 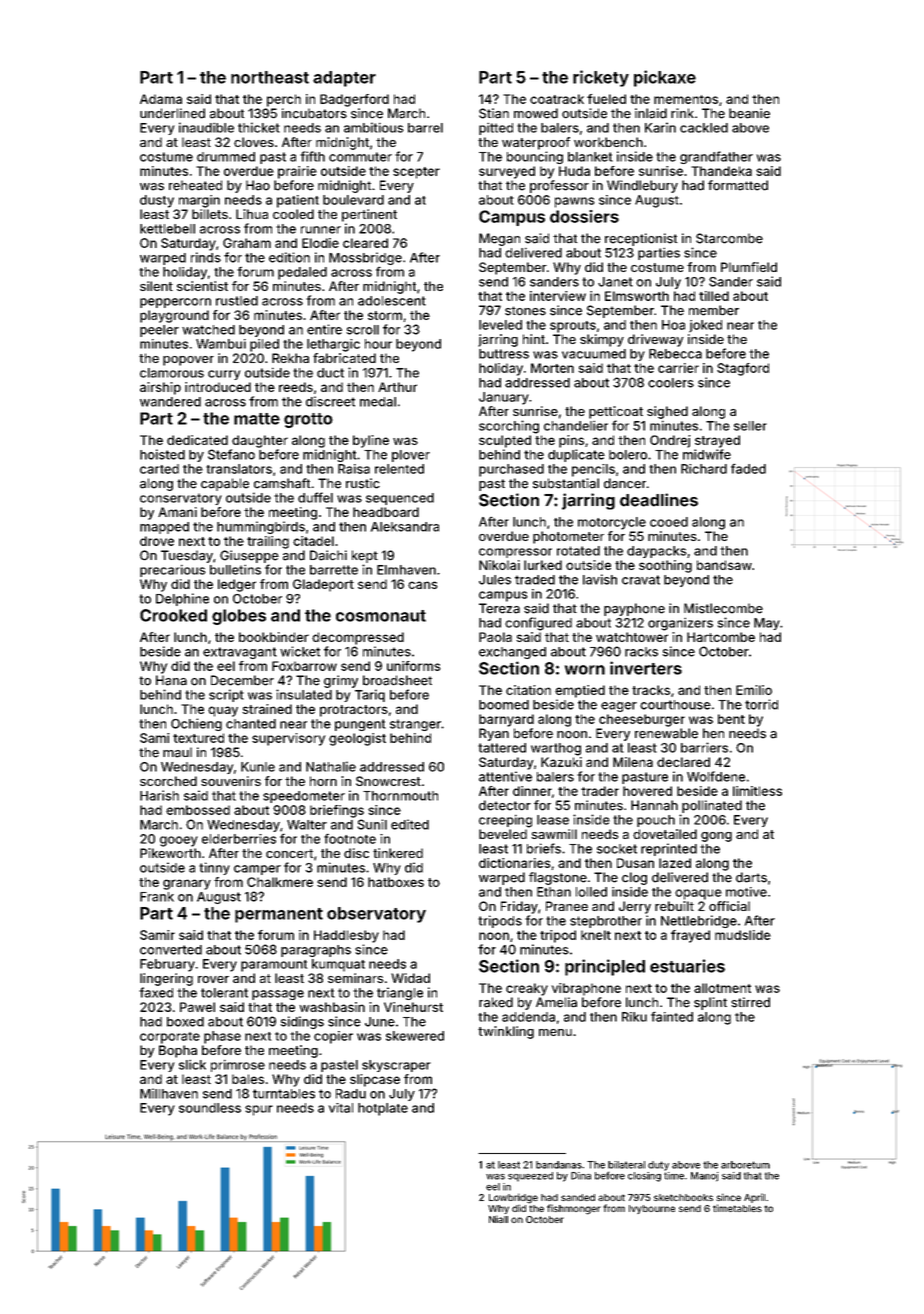 What do you see at coordinates (181, 499) in the page?
I see `conservatory` at bounding box center [181, 499].
